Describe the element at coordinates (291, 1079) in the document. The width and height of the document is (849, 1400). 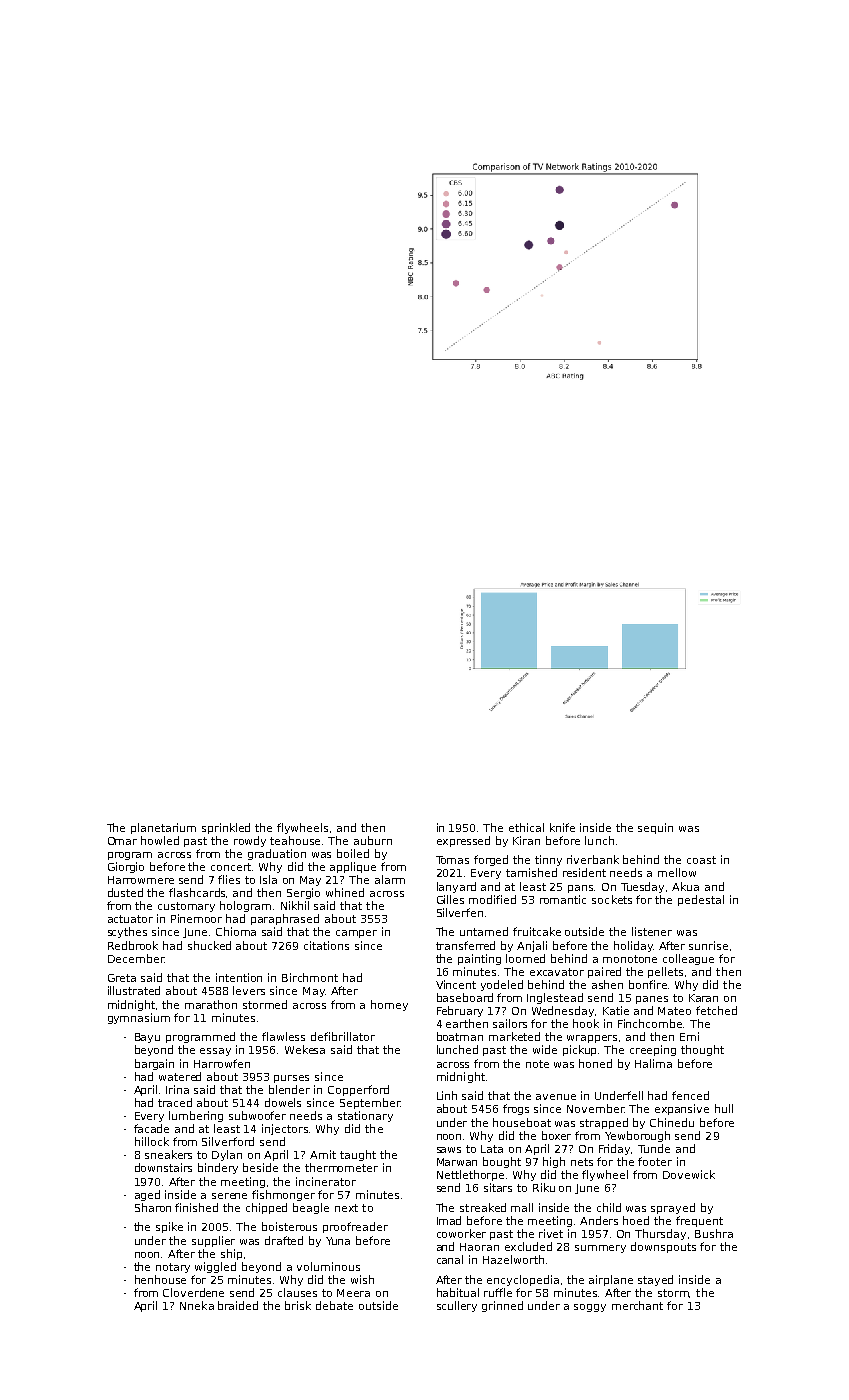
I see `purses` at that location.
